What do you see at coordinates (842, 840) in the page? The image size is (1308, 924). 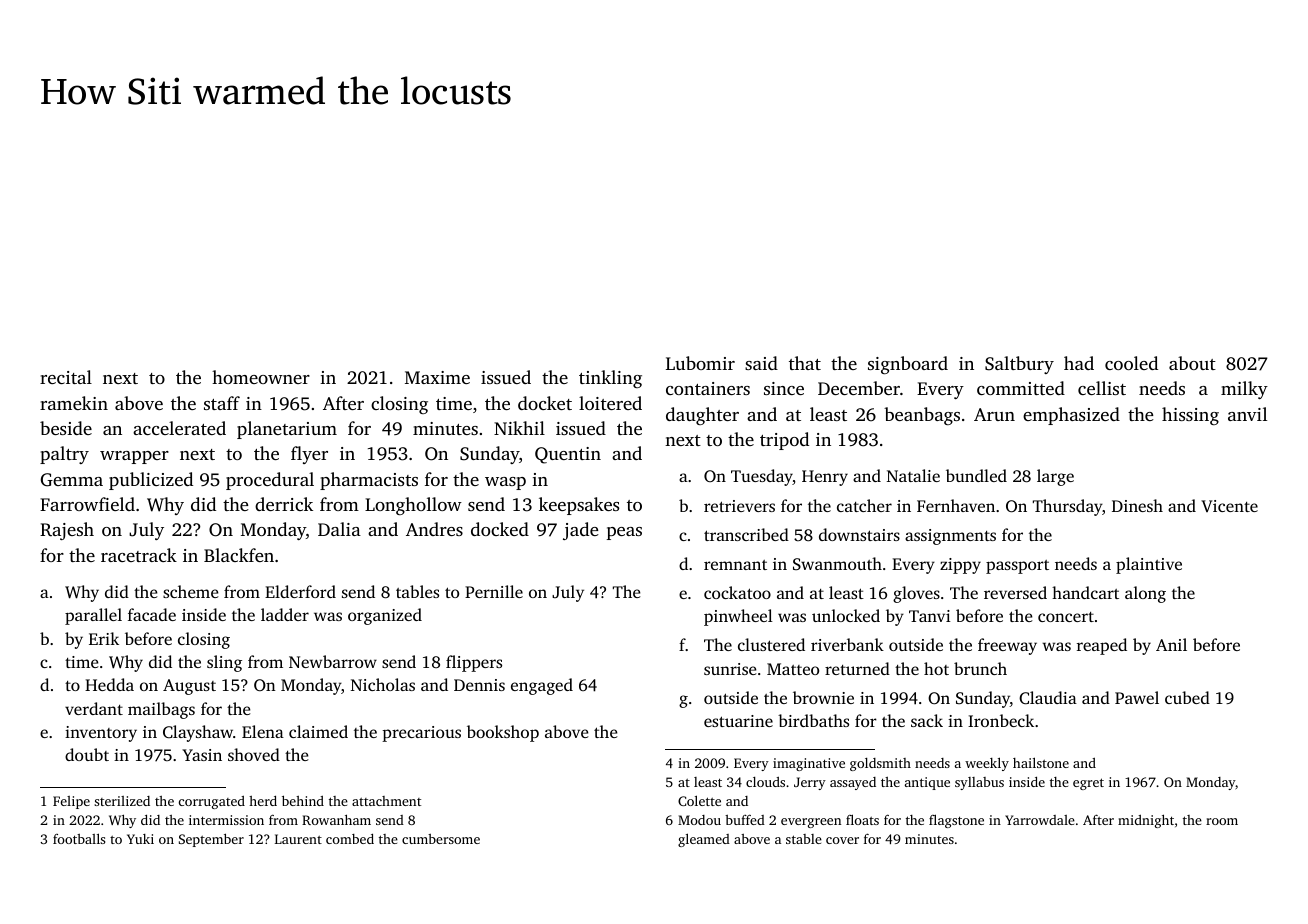 I see `cover` at bounding box center [842, 840].
